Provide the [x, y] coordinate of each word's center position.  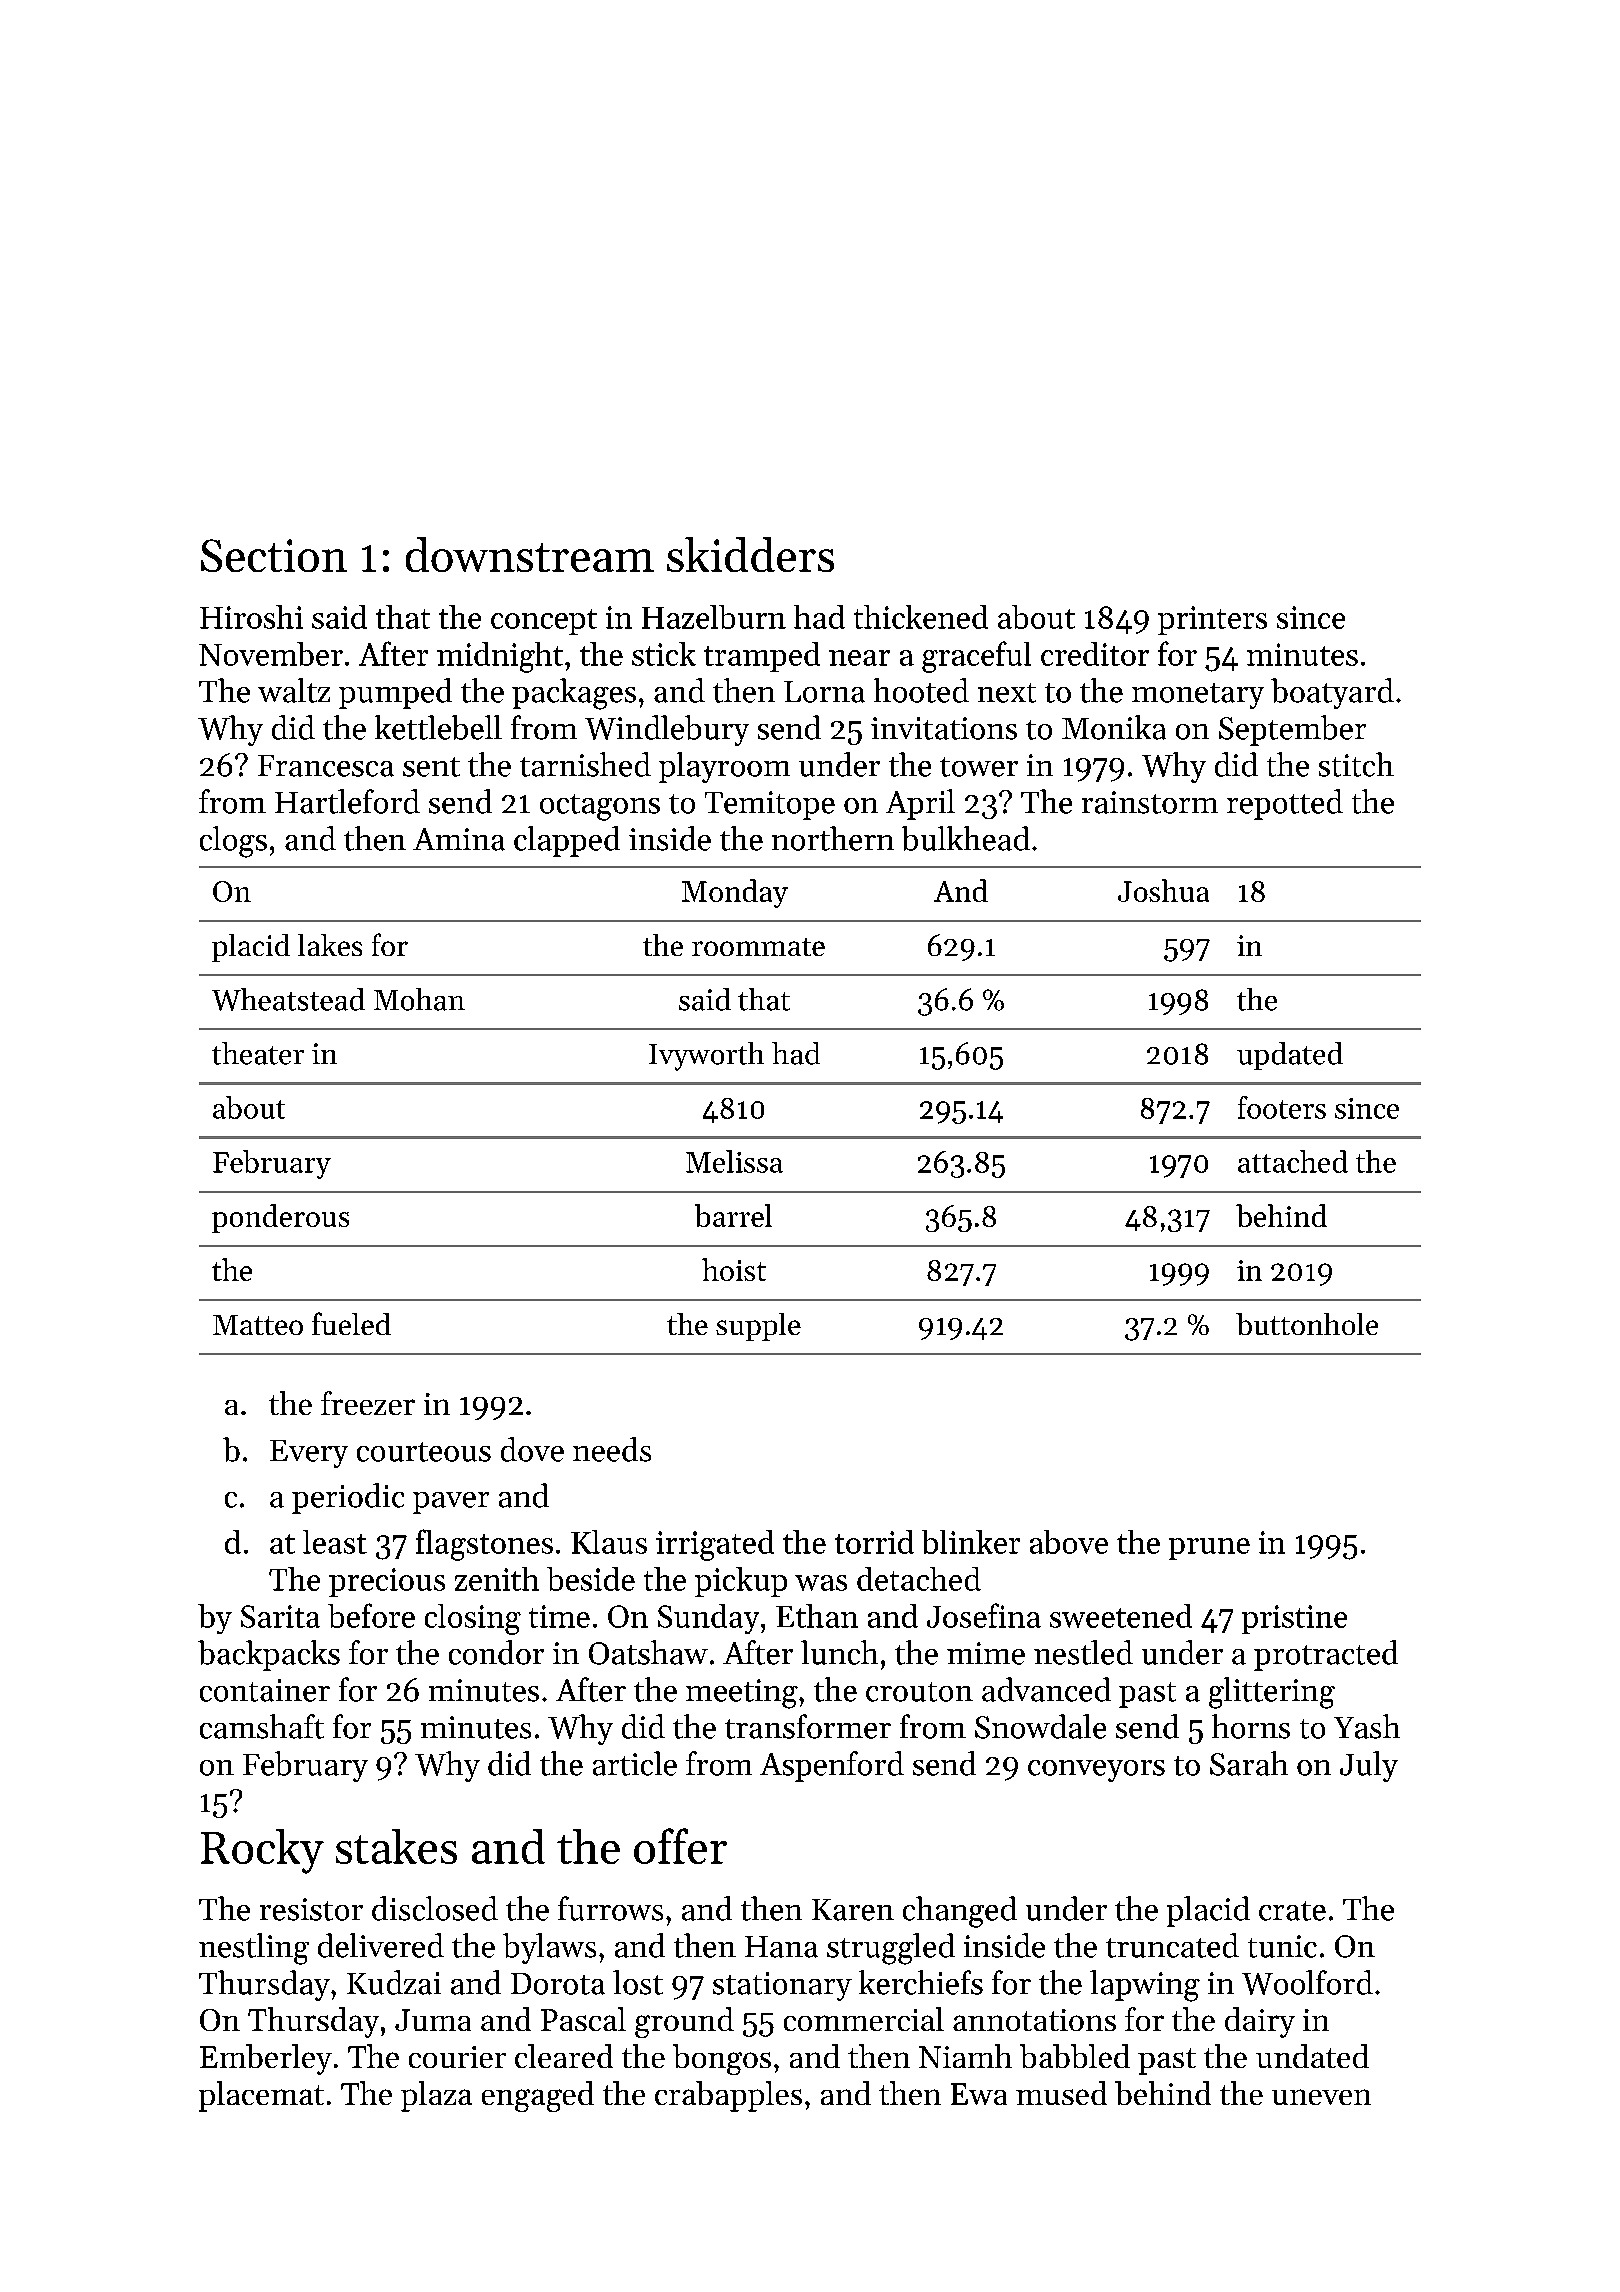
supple [758, 1327]
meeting [742, 1694]
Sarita [280, 1616]
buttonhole [1307, 1324]
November [271, 654]
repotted [1285, 804]
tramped [762, 657]
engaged [538, 2096]
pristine [1294, 1619]
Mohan [419, 999]
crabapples [728, 2096]
